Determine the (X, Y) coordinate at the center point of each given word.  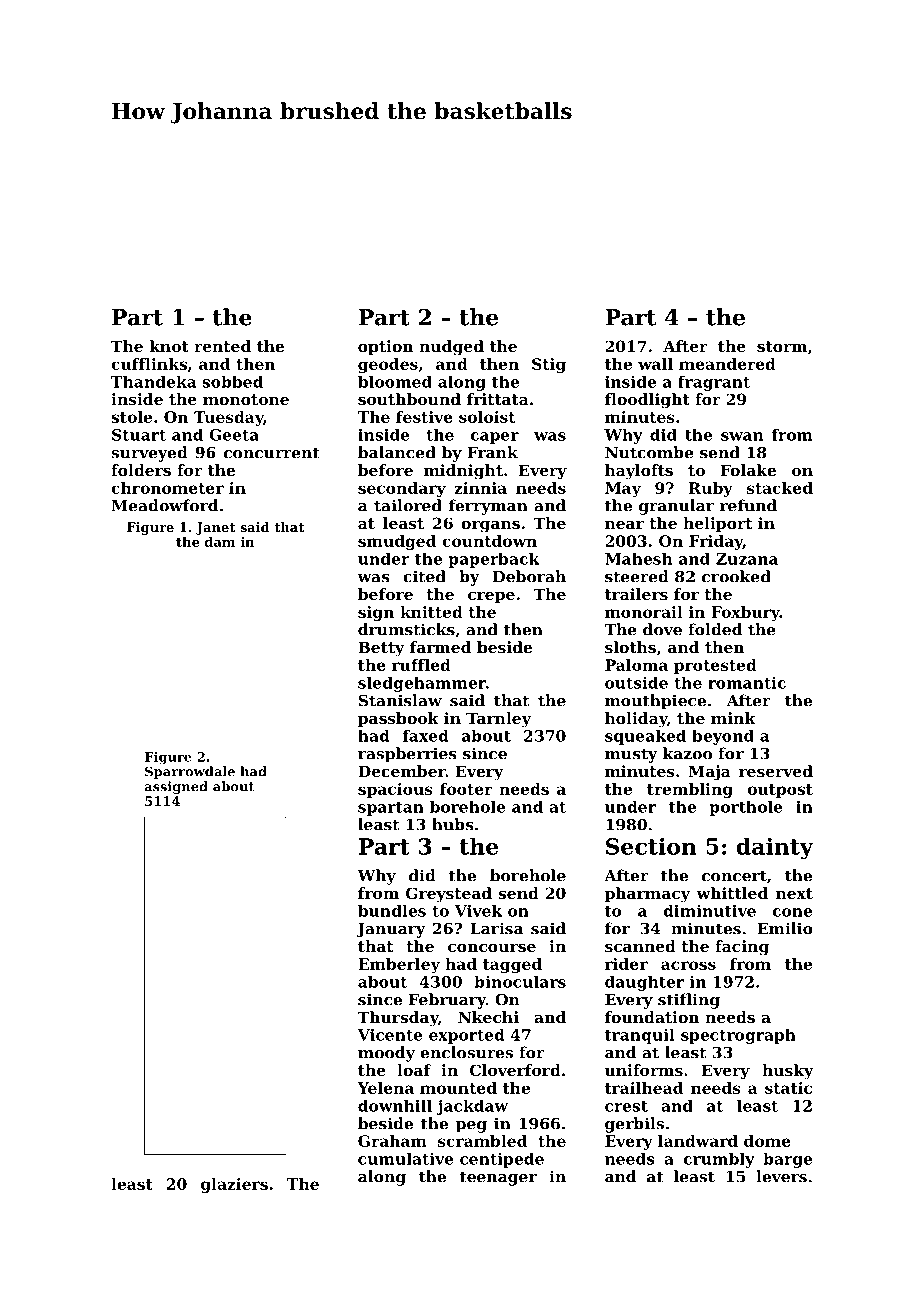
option (385, 347)
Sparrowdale (190, 772)
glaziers (234, 1185)
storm (782, 346)
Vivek (478, 911)
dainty (775, 848)
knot (169, 346)
